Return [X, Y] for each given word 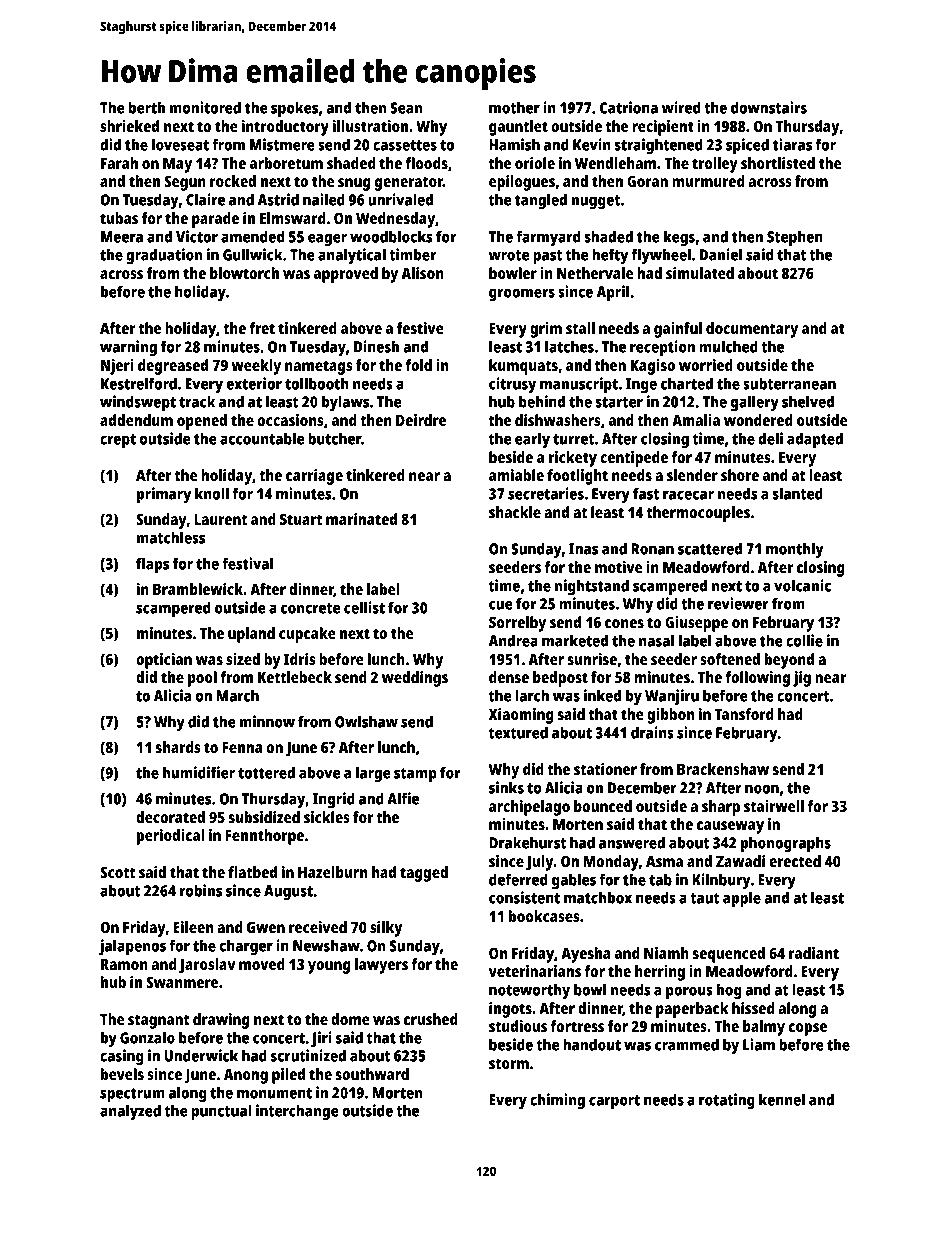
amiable [516, 475]
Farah [119, 163]
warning [128, 348]
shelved [808, 401]
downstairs [769, 107]
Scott [117, 872]
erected [795, 861]
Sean [406, 108]
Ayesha [586, 955]
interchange [297, 1112]
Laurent [220, 519]
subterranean [789, 383]
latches [569, 346]
